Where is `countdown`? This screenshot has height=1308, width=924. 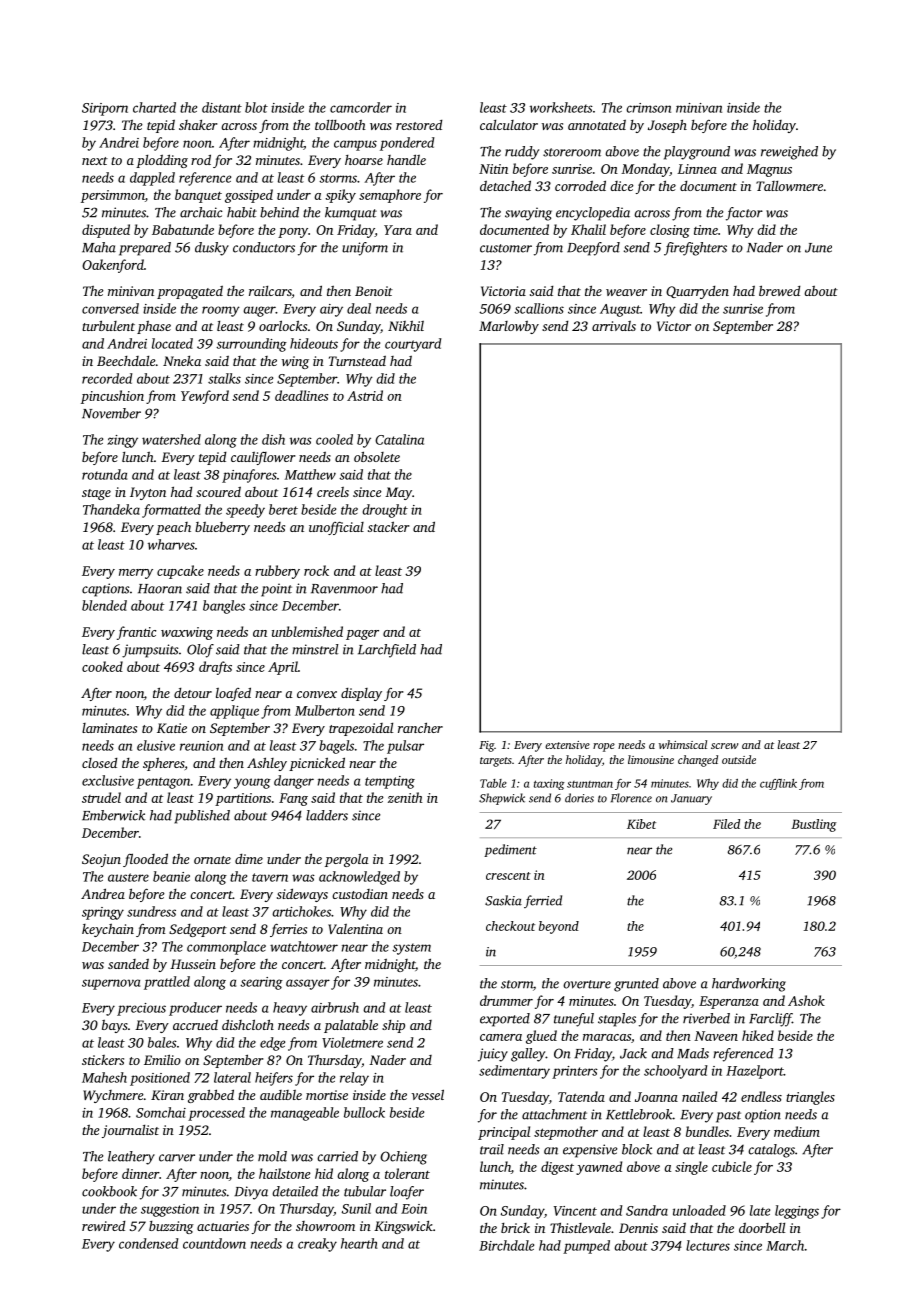 countdown is located at coordinates (214, 1243).
